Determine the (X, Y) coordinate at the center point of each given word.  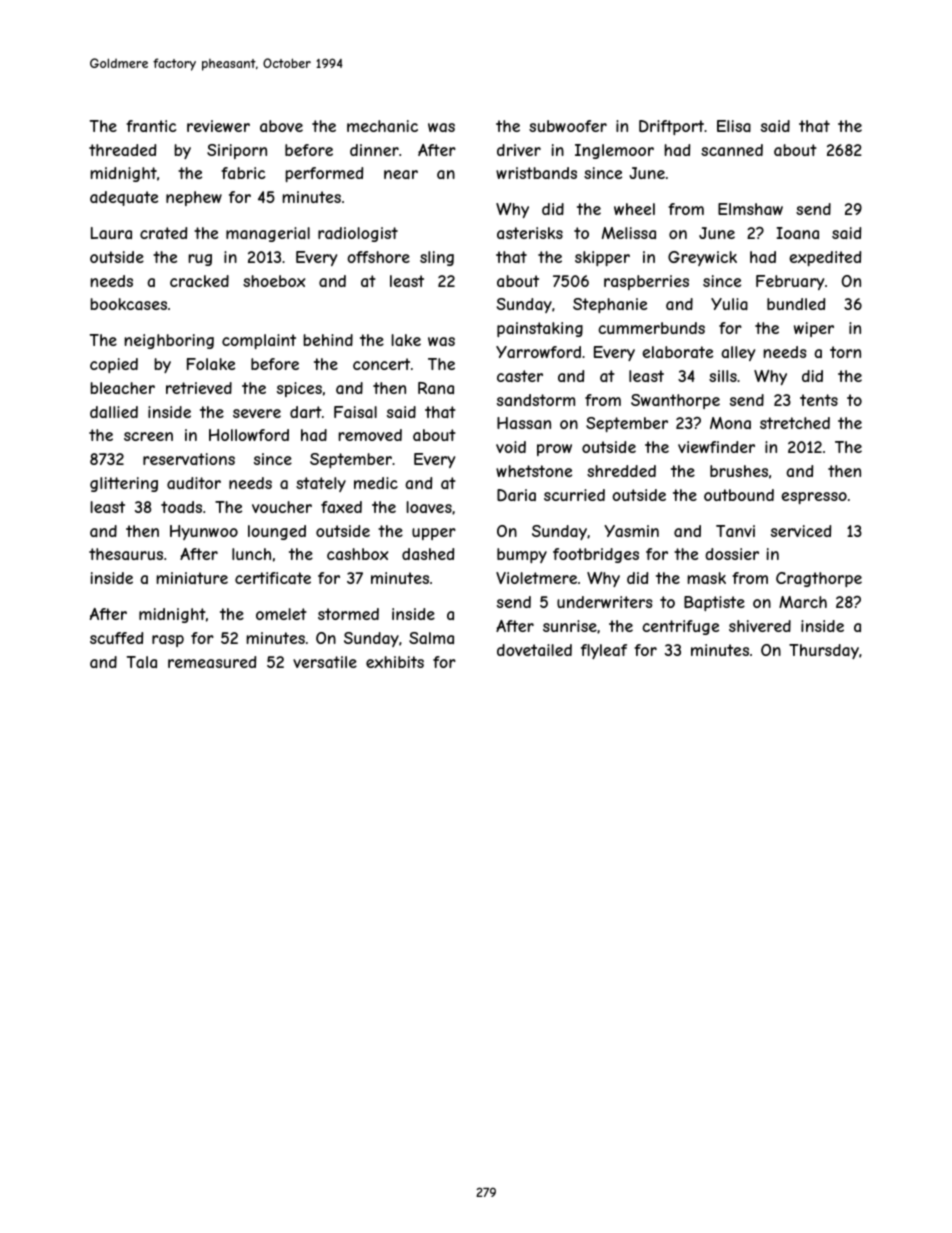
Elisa (734, 126)
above (281, 126)
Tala (142, 662)
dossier (732, 554)
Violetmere (536, 578)
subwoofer (568, 126)
